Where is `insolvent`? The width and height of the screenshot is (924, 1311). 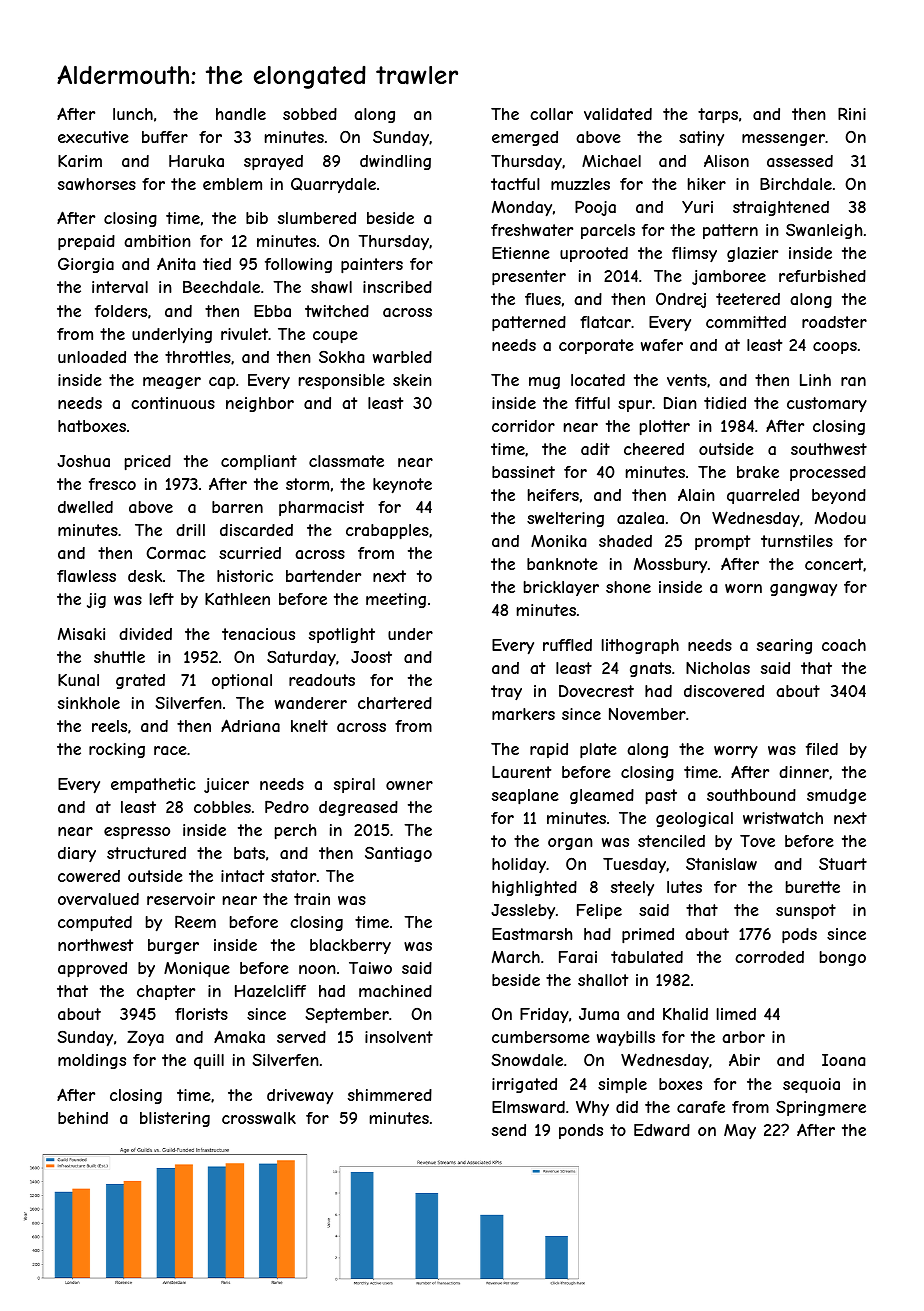 insolvent is located at coordinates (399, 1037).
